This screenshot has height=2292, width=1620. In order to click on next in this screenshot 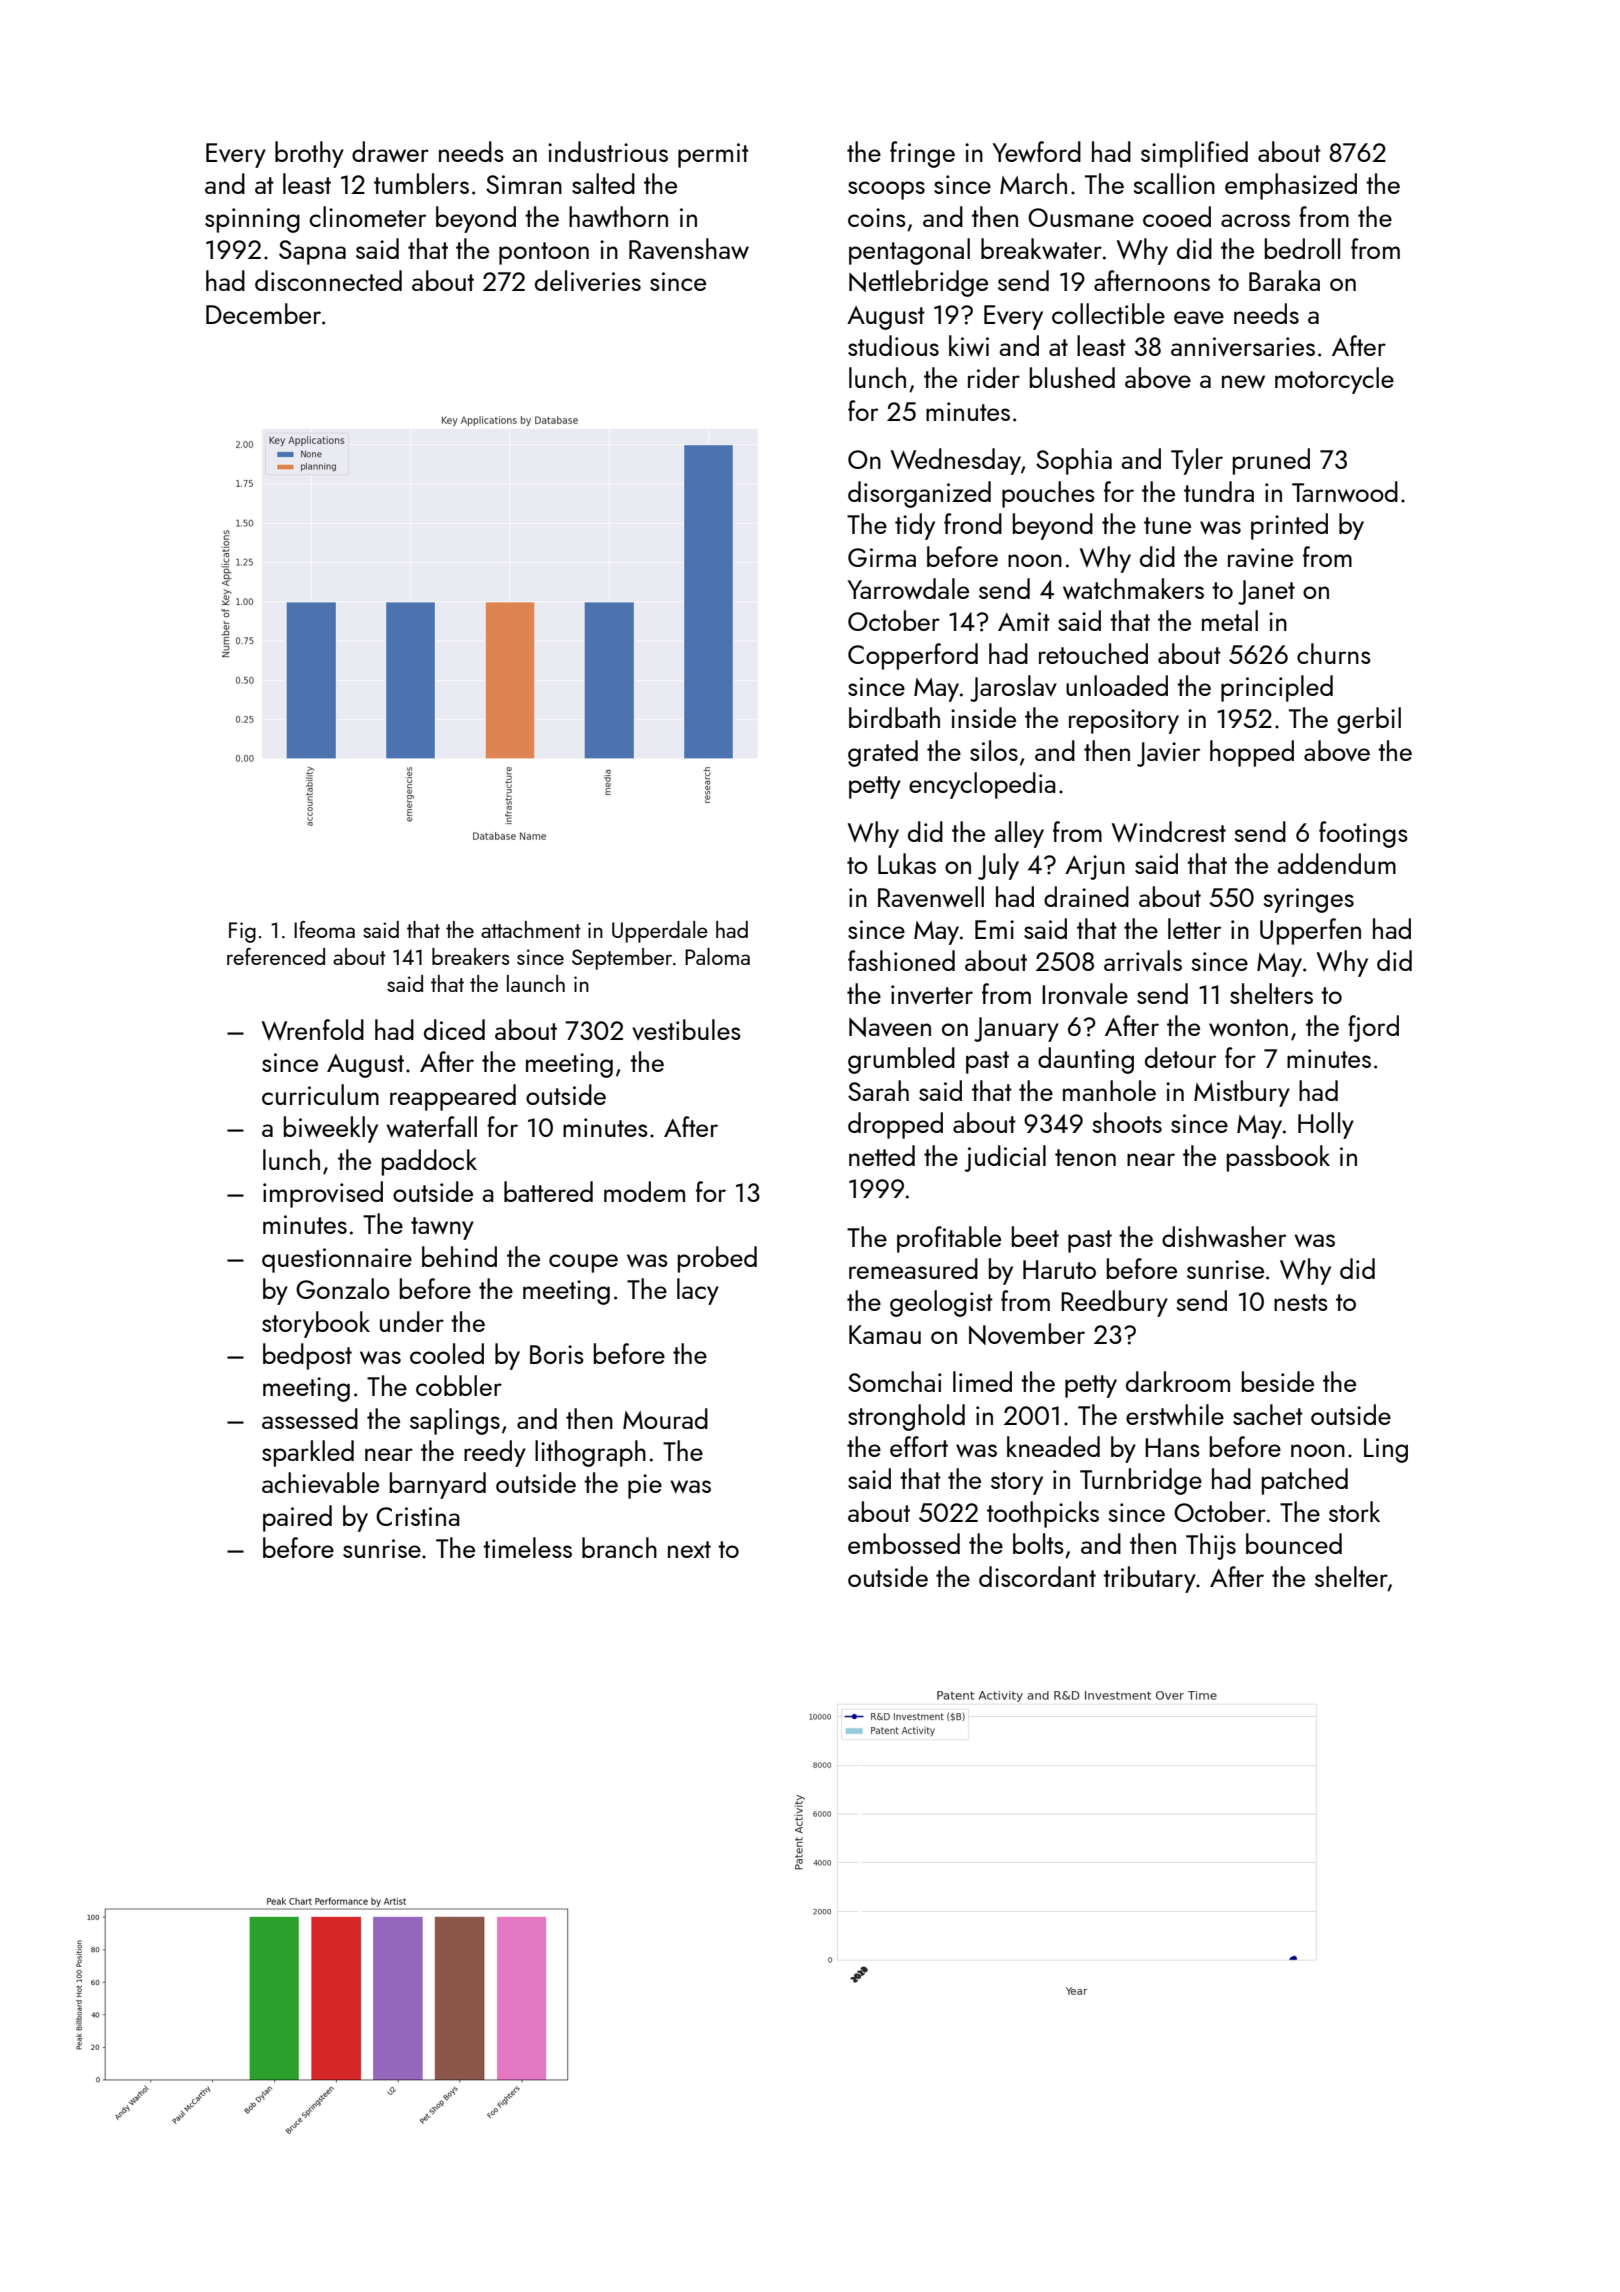, I will do `click(689, 1549)`.
